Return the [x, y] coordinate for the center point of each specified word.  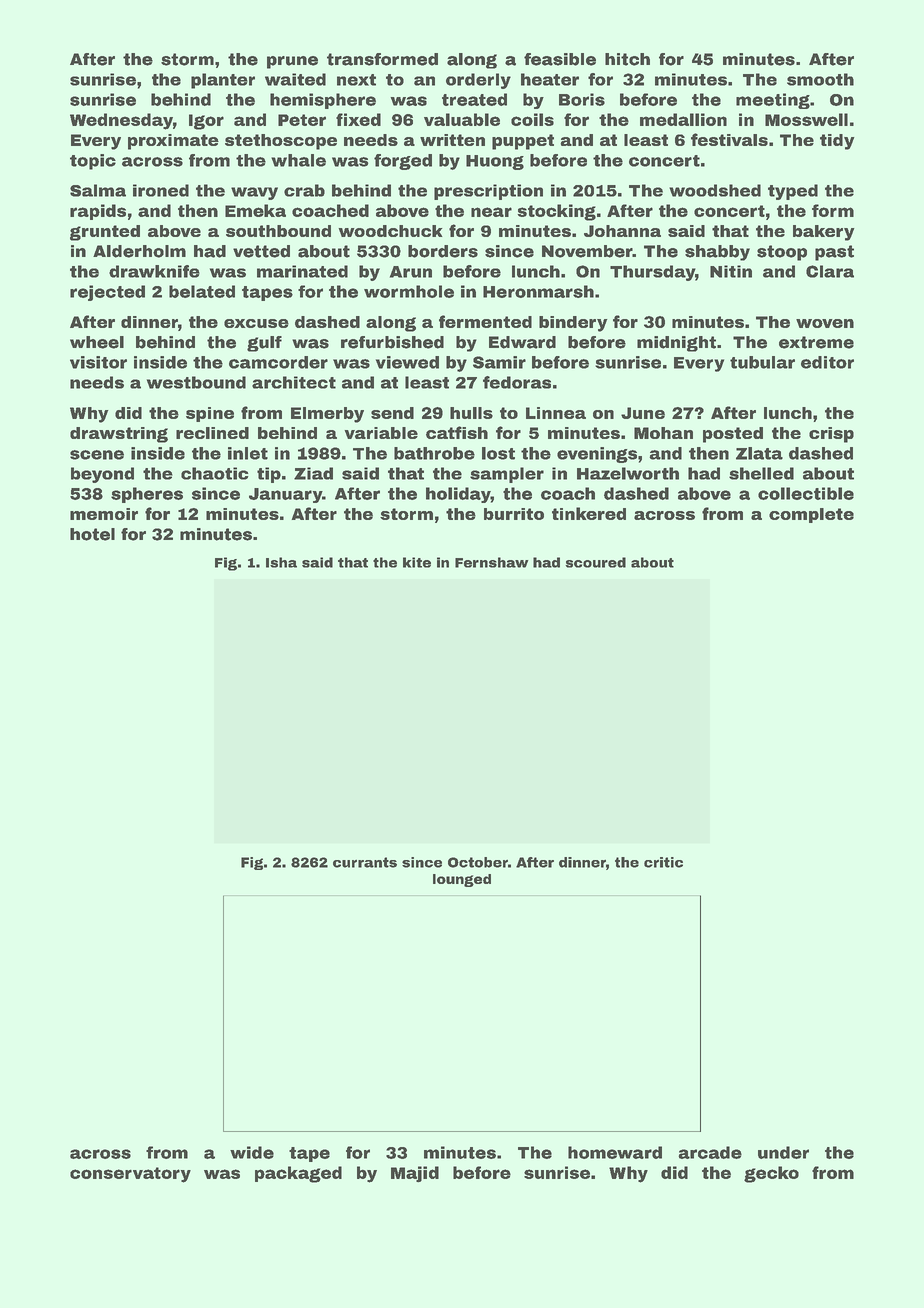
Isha [281, 562]
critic [663, 862]
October [478, 862]
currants [365, 862]
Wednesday [121, 121]
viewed [407, 362]
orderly [478, 81]
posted [733, 435]
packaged [298, 1174]
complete [811, 515]
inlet [248, 453]
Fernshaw [492, 562]
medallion [683, 119]
